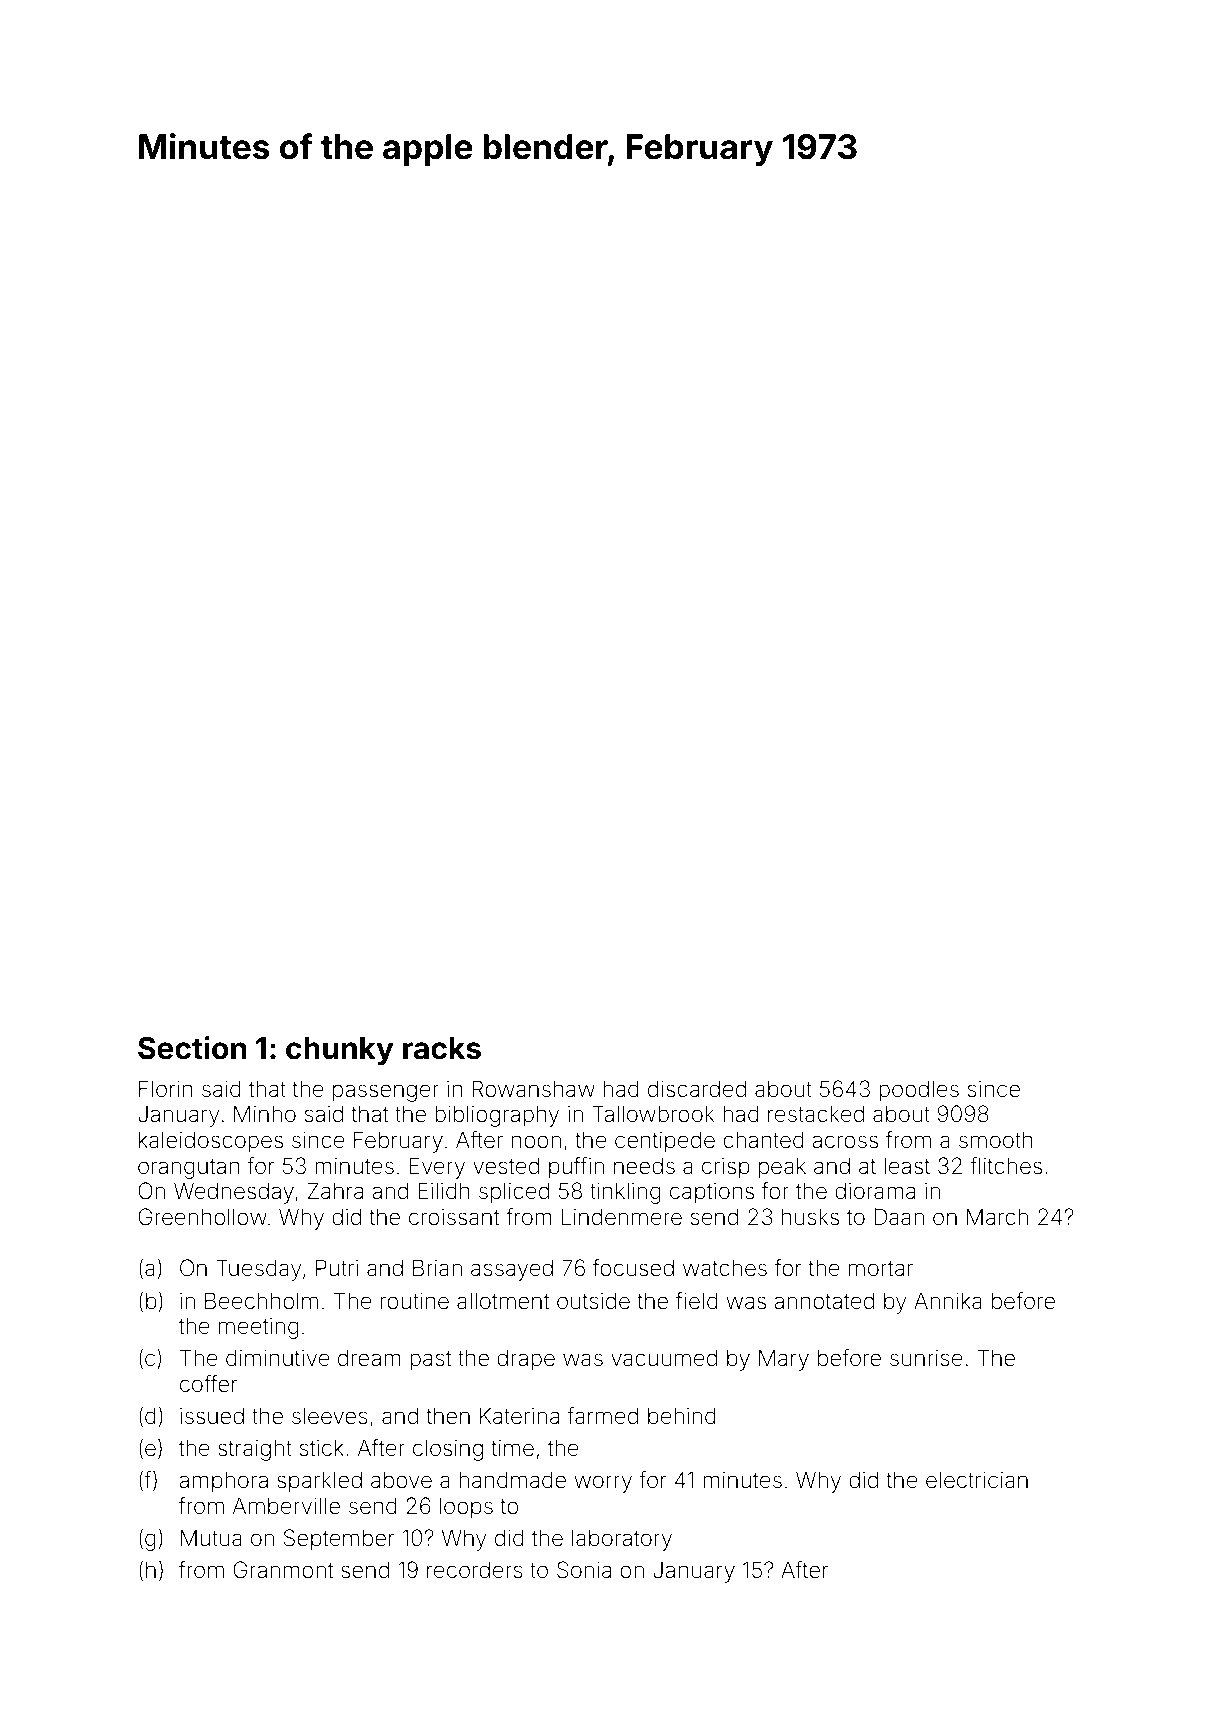  I want to click on Sonia, so click(584, 1570).
